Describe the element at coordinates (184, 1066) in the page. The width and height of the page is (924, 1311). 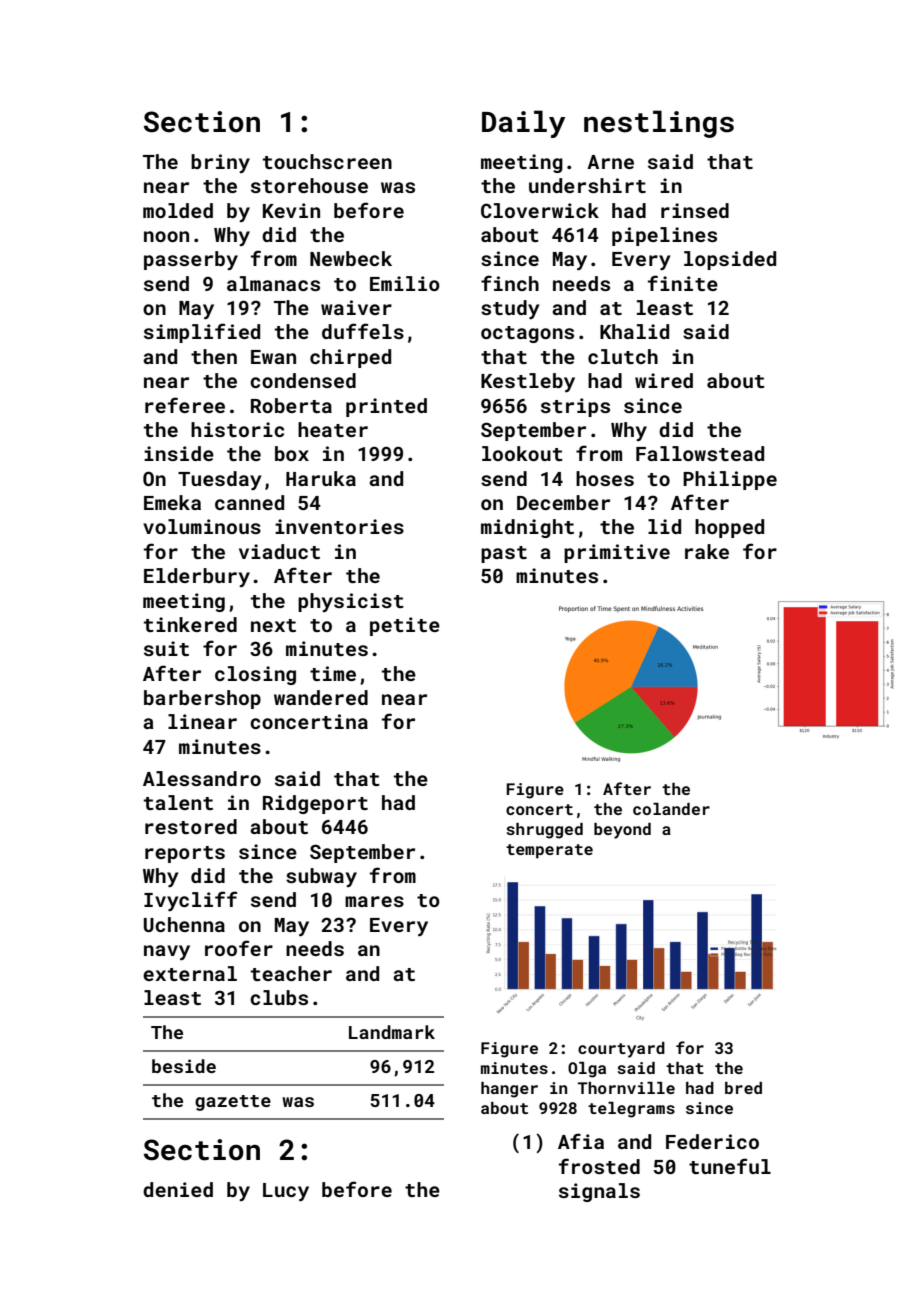
I see `beside` at that location.
